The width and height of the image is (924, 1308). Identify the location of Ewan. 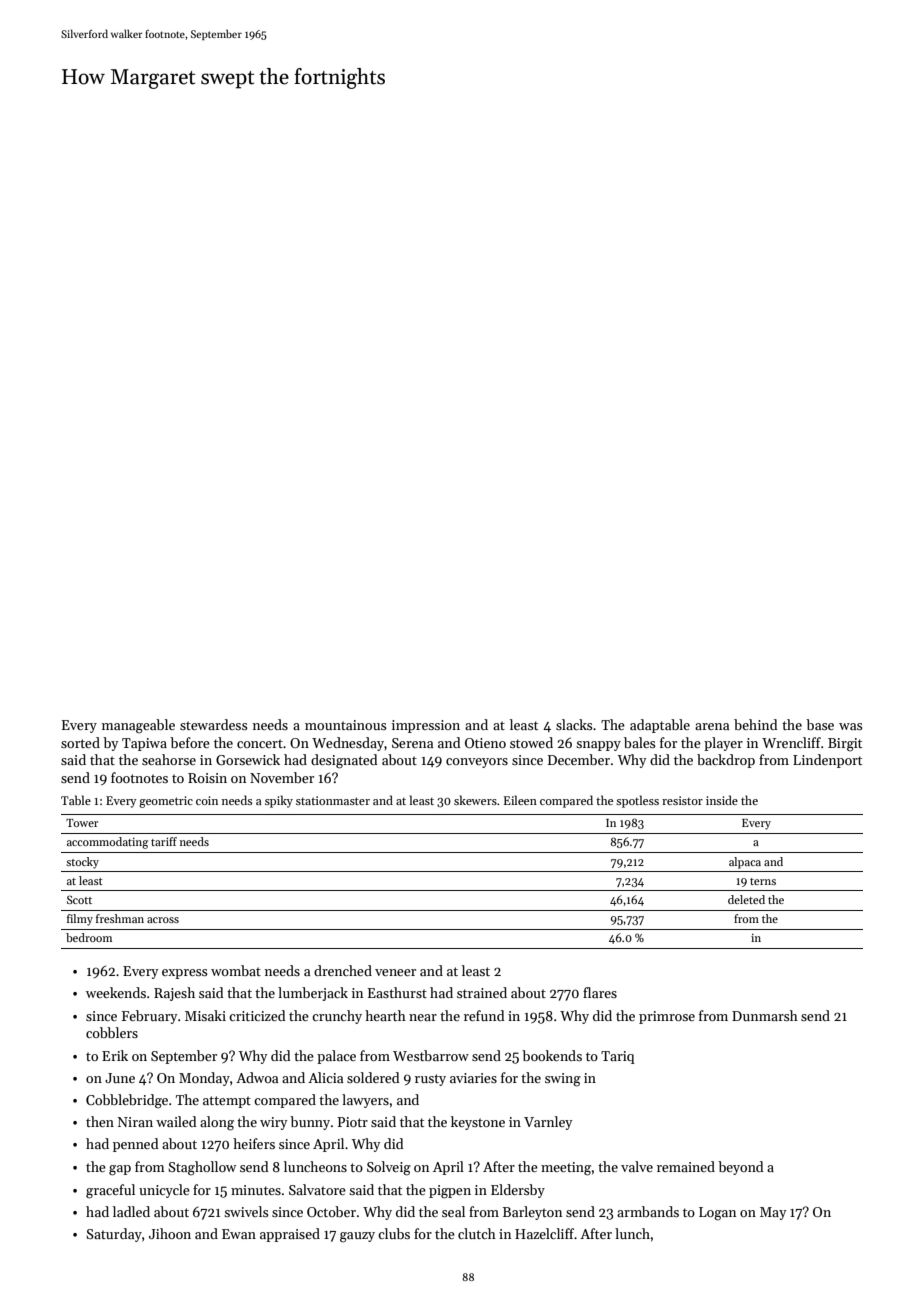
(239, 1234).
